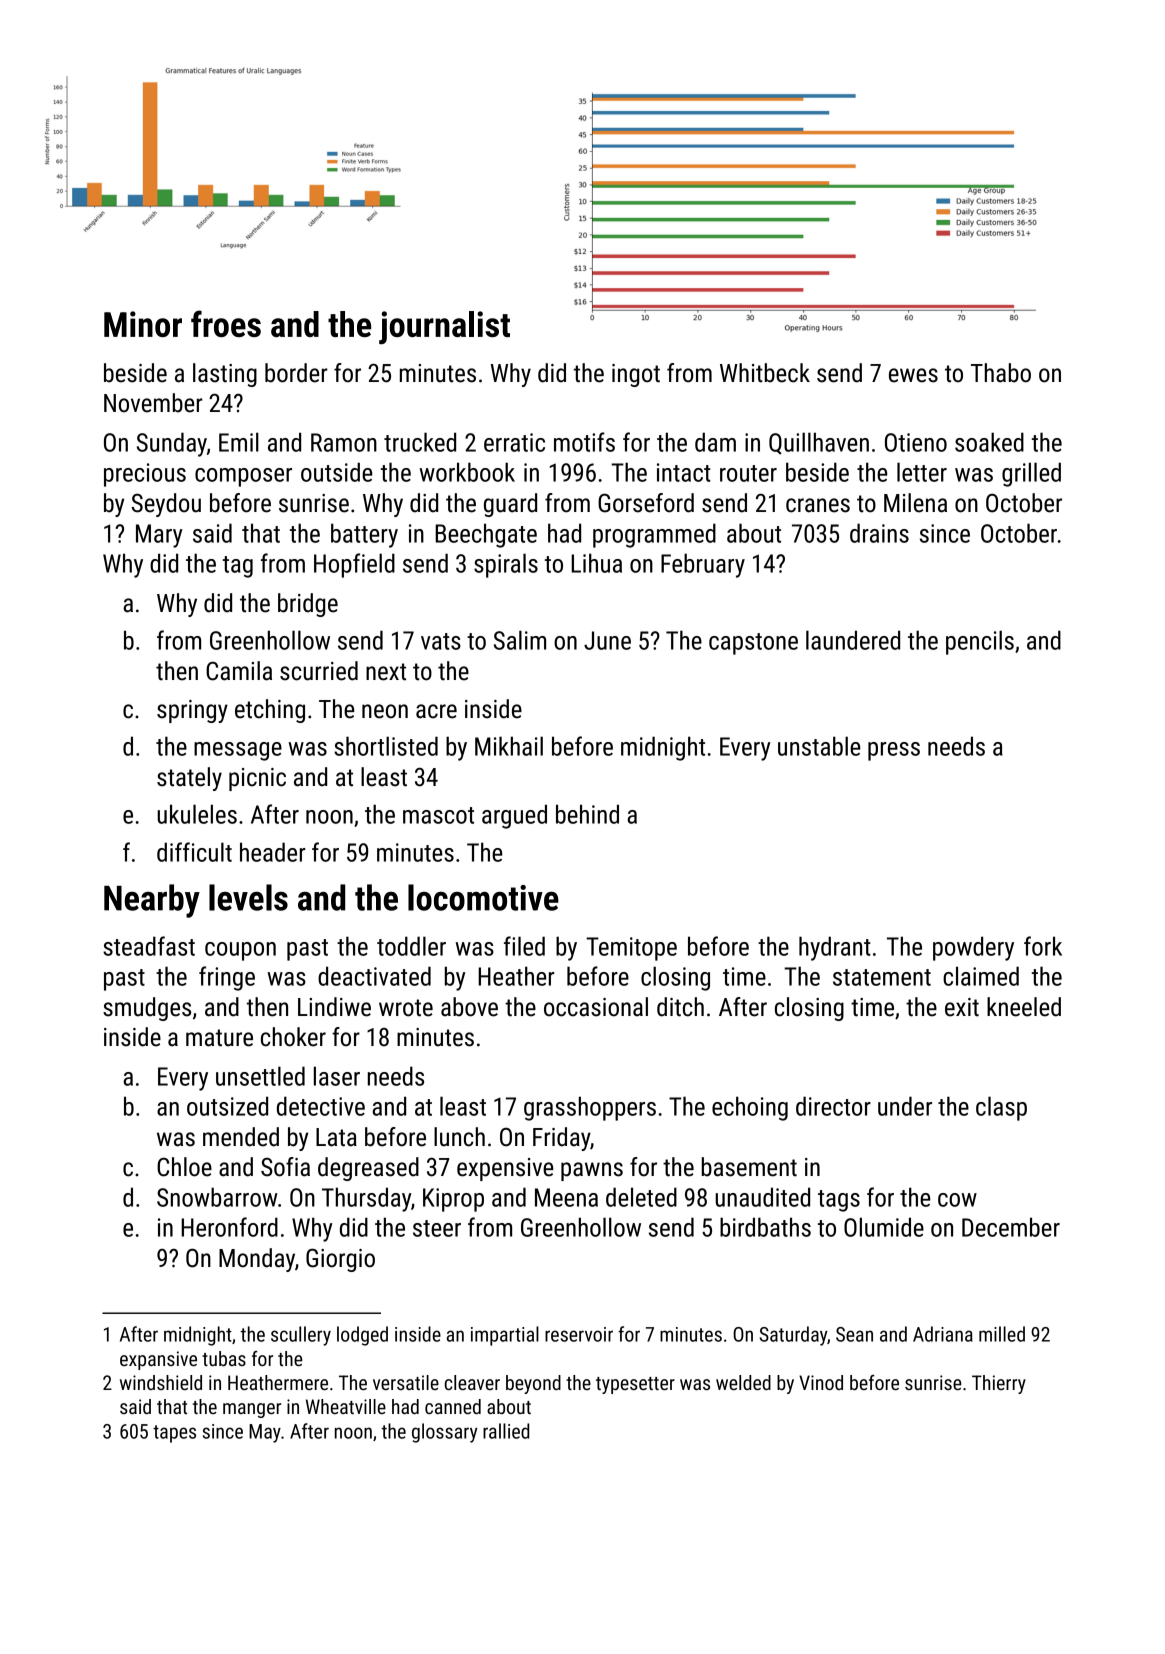 This page has width=1165, height=1654. What do you see at coordinates (174, 1434) in the page?
I see `tapes` at bounding box center [174, 1434].
